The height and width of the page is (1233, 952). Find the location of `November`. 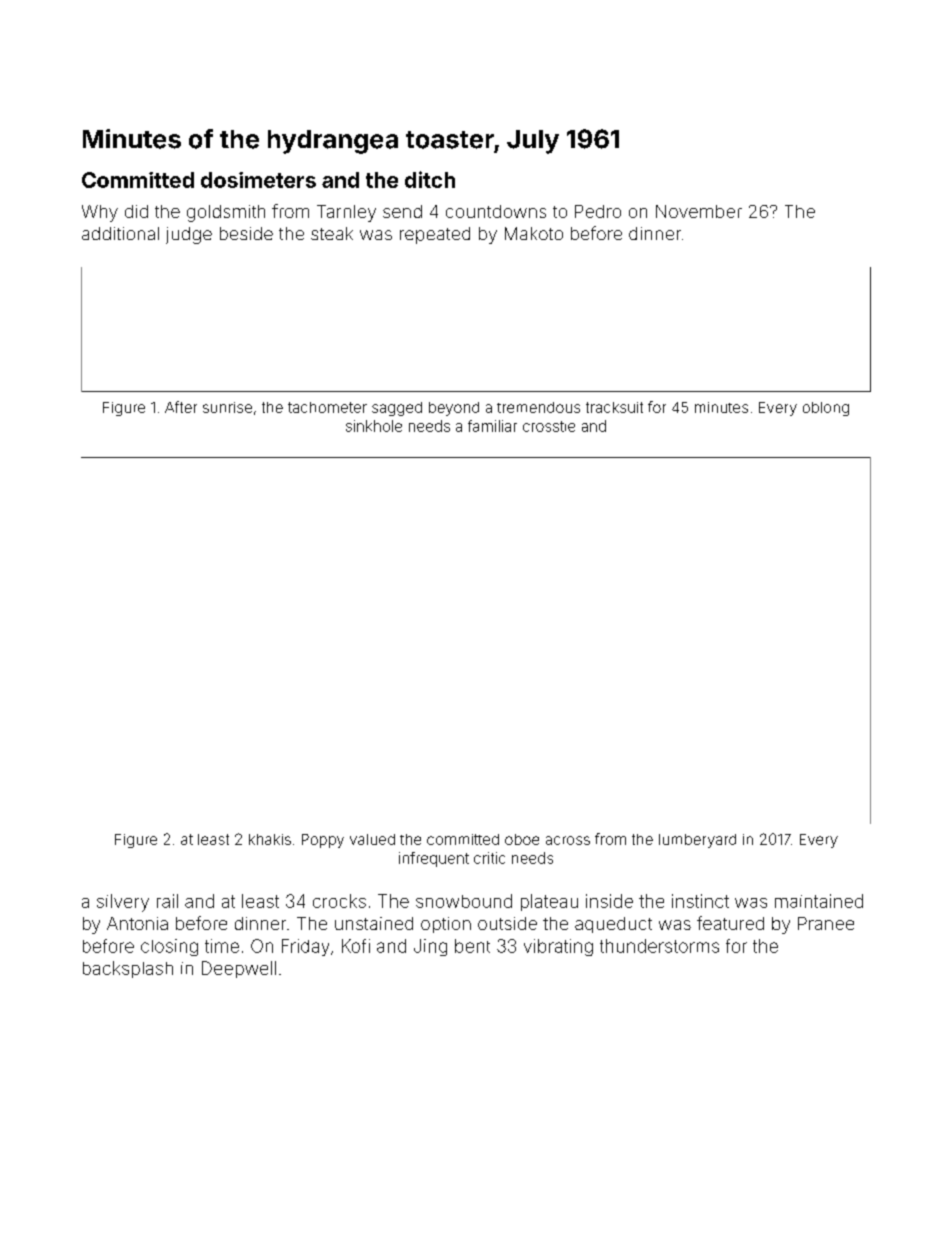

November is located at coordinates (699, 211).
